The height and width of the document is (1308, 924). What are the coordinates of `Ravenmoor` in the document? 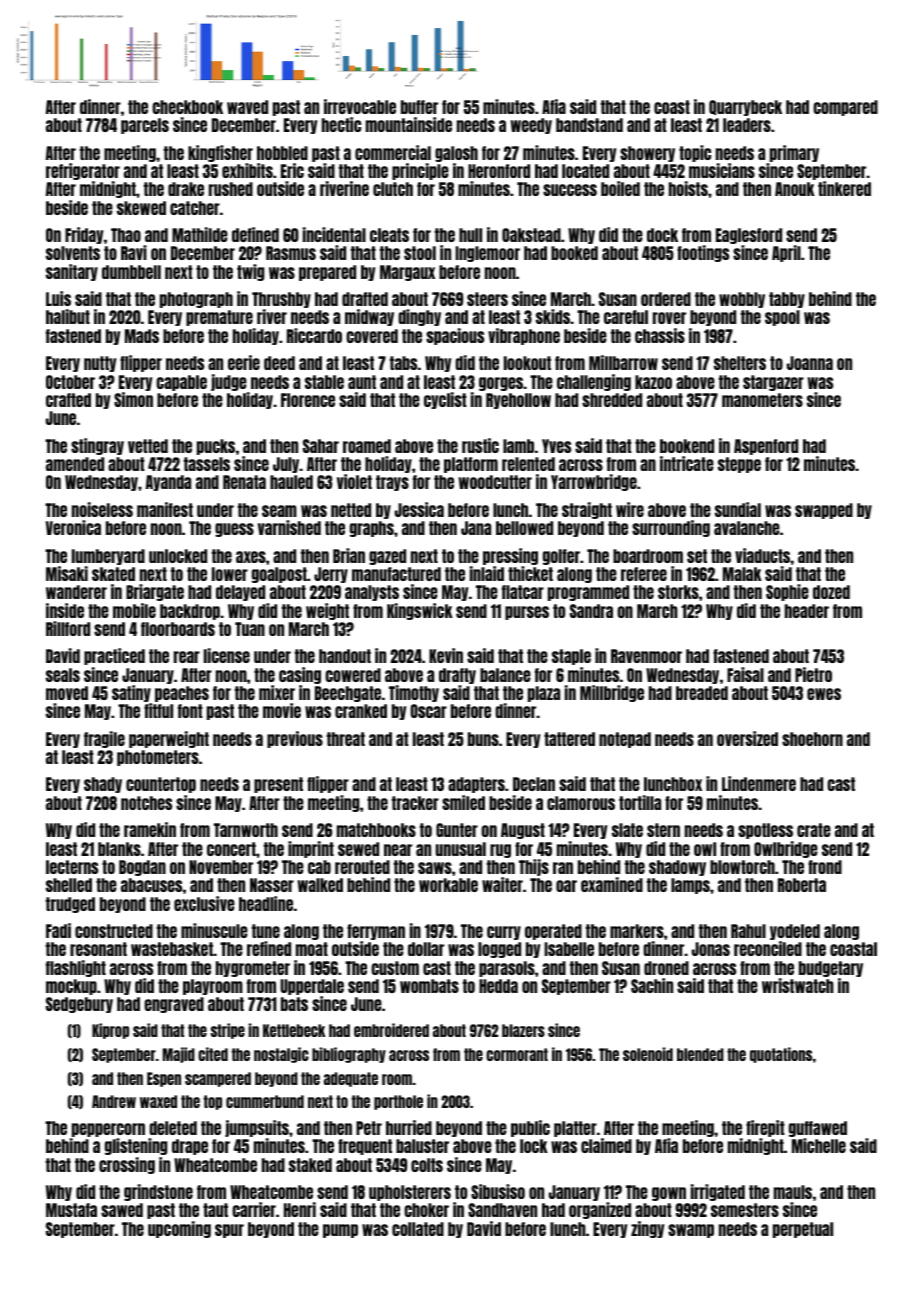 It's located at (646, 656).
